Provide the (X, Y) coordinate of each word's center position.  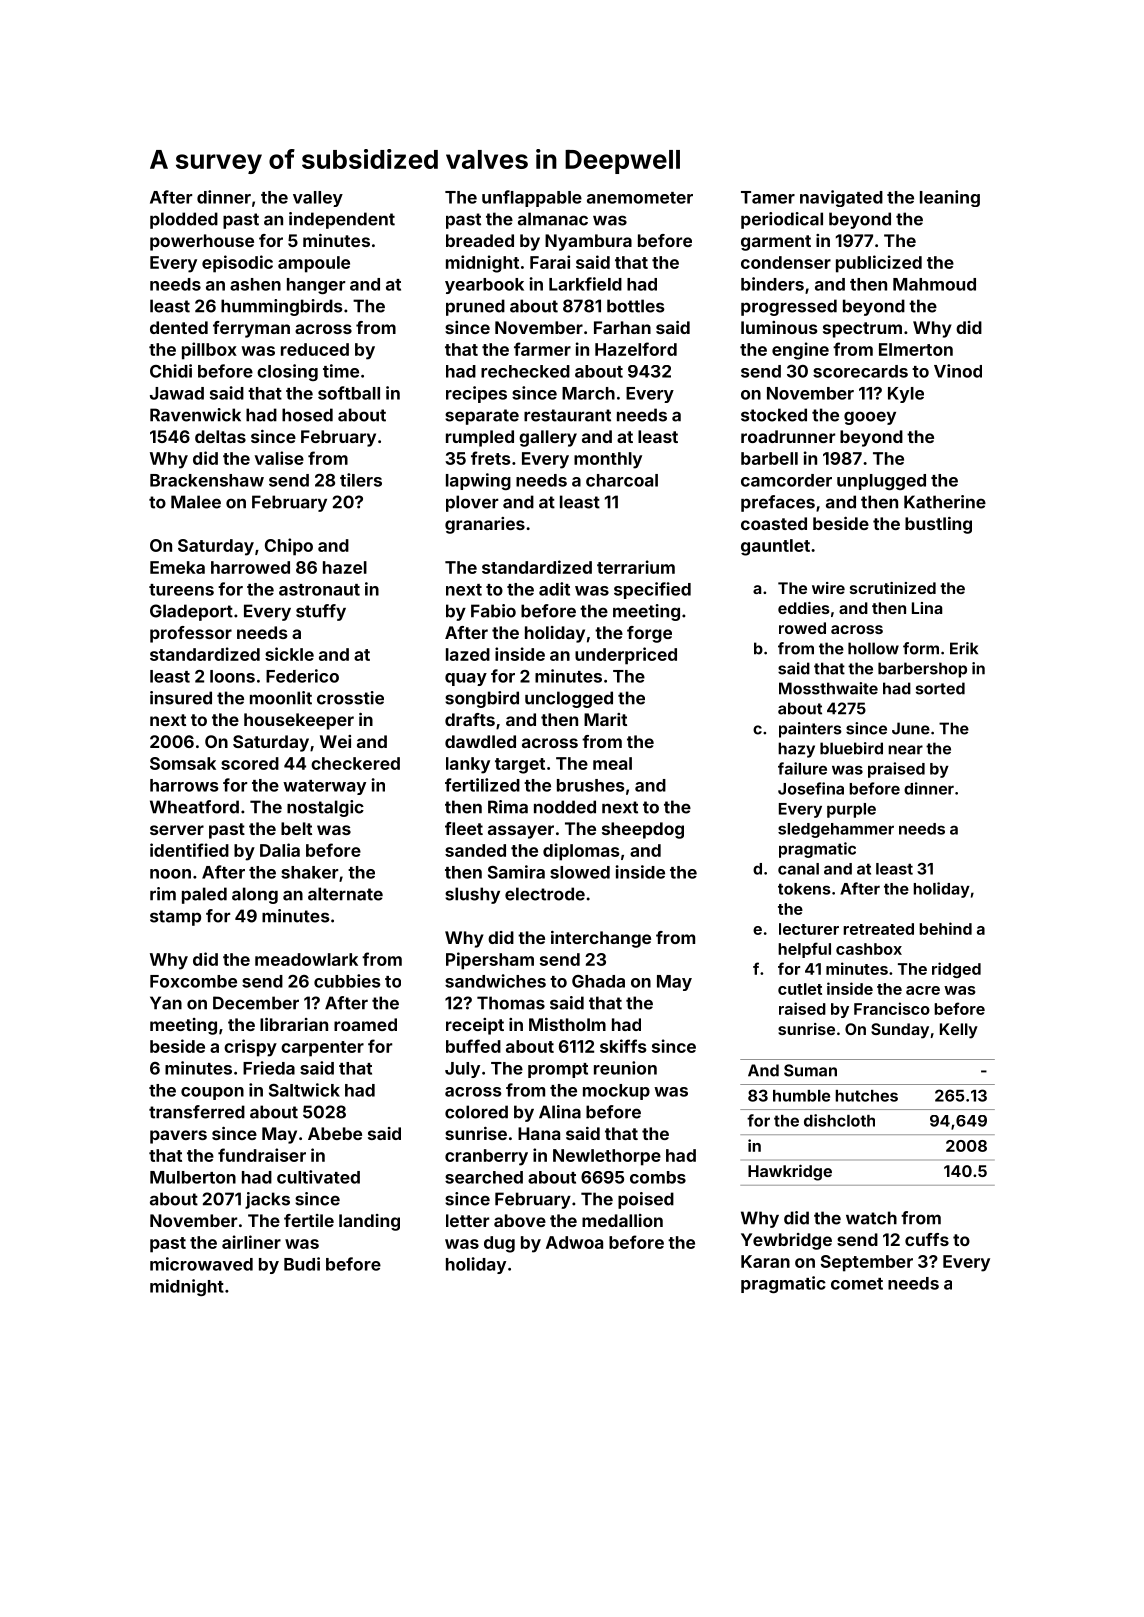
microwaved (201, 1264)
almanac (553, 219)
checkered (355, 763)
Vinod (958, 371)
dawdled (480, 741)
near (905, 750)
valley (318, 199)
